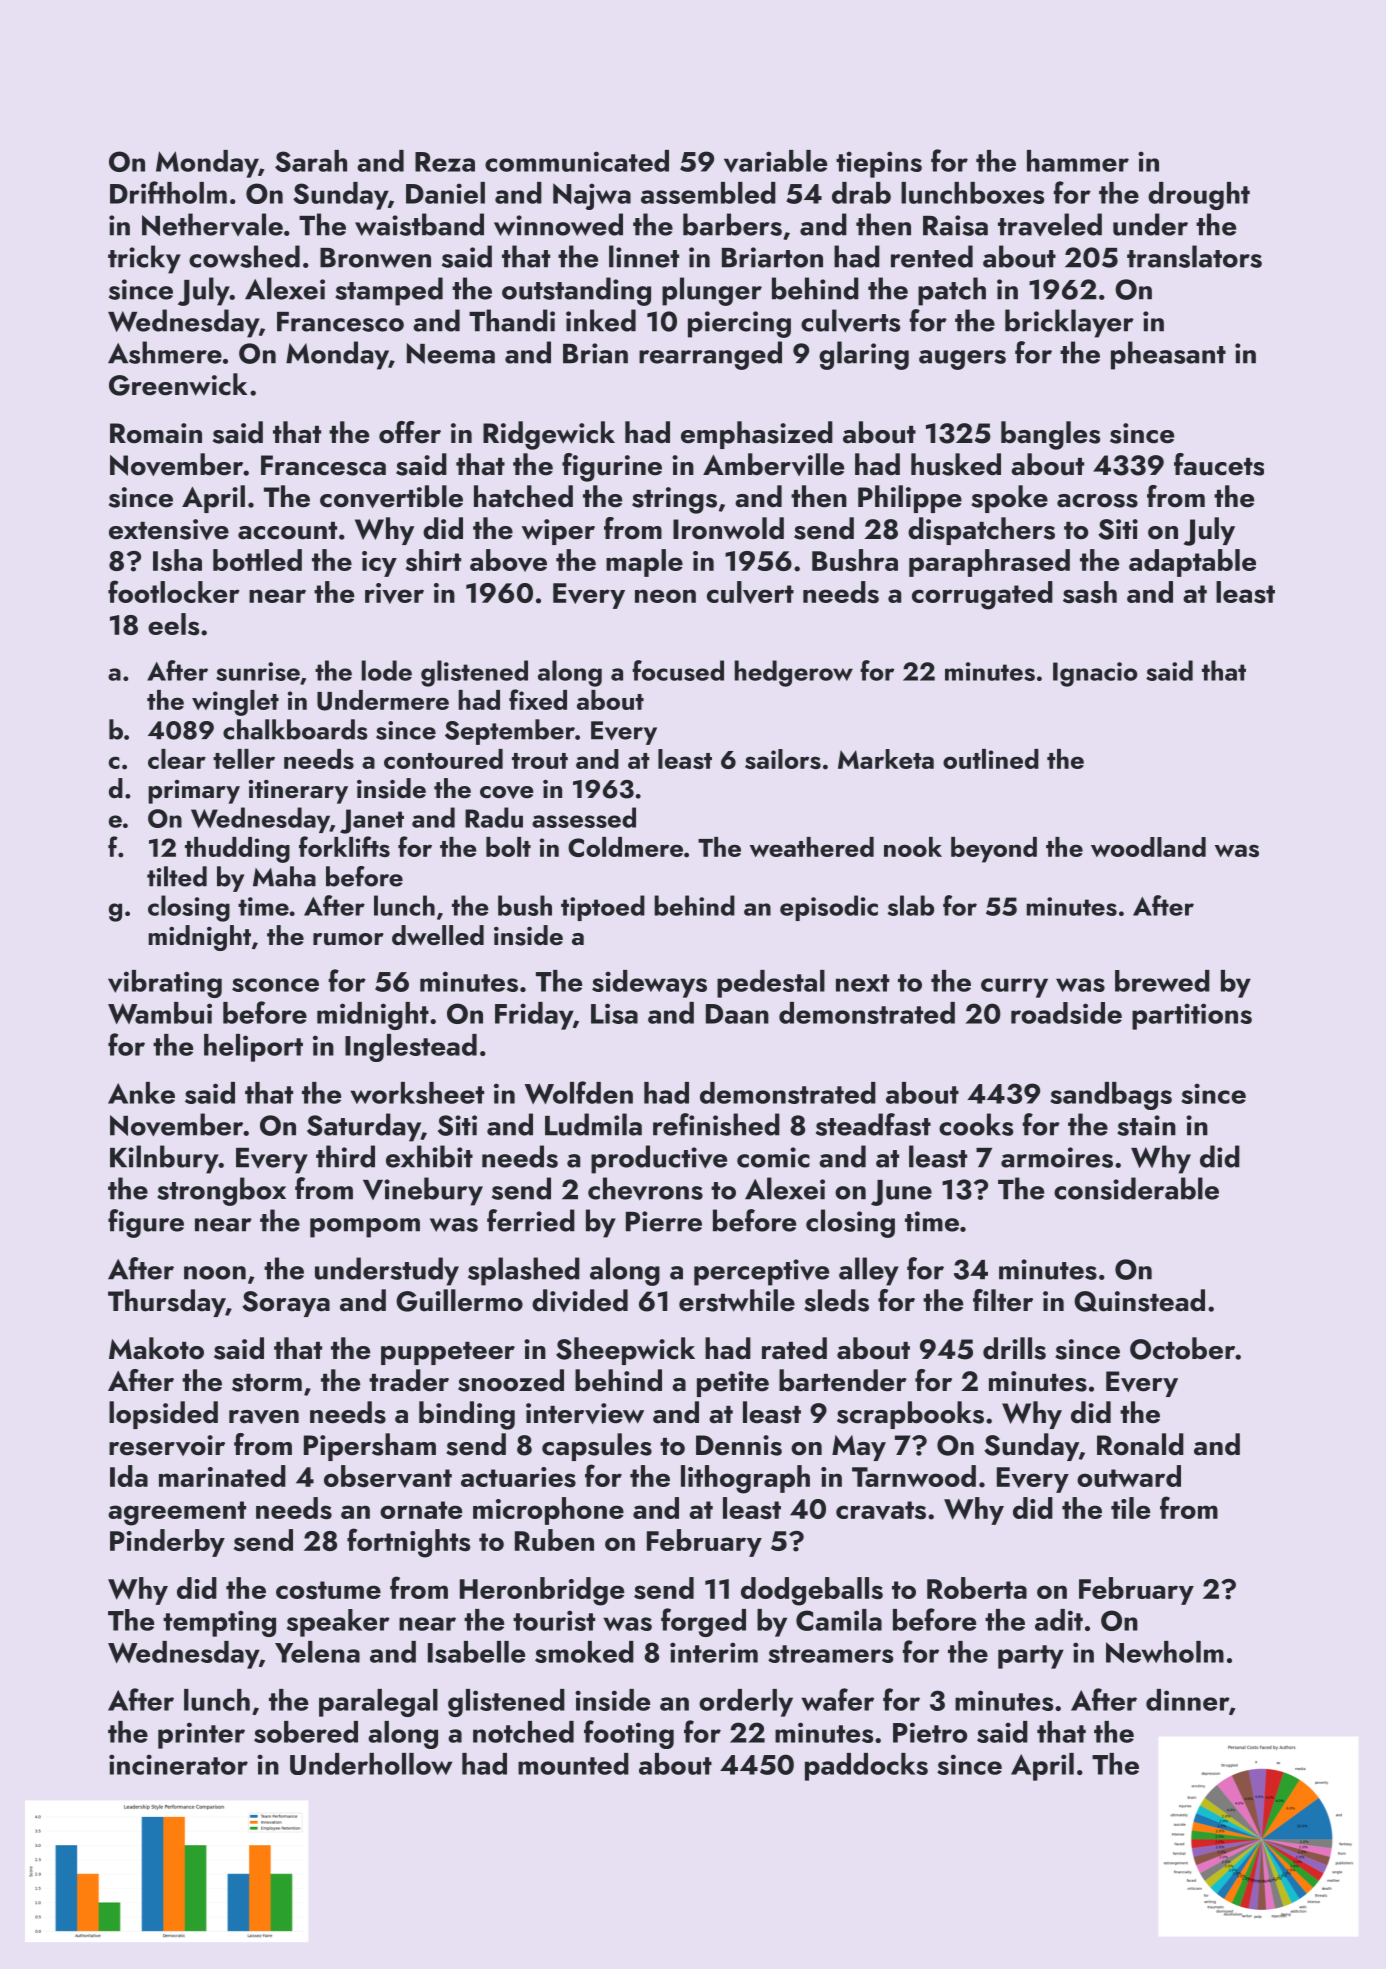 This page has width=1386, height=1969. Describe the element at coordinates (1078, 161) in the page. I see `hammer` at that location.
